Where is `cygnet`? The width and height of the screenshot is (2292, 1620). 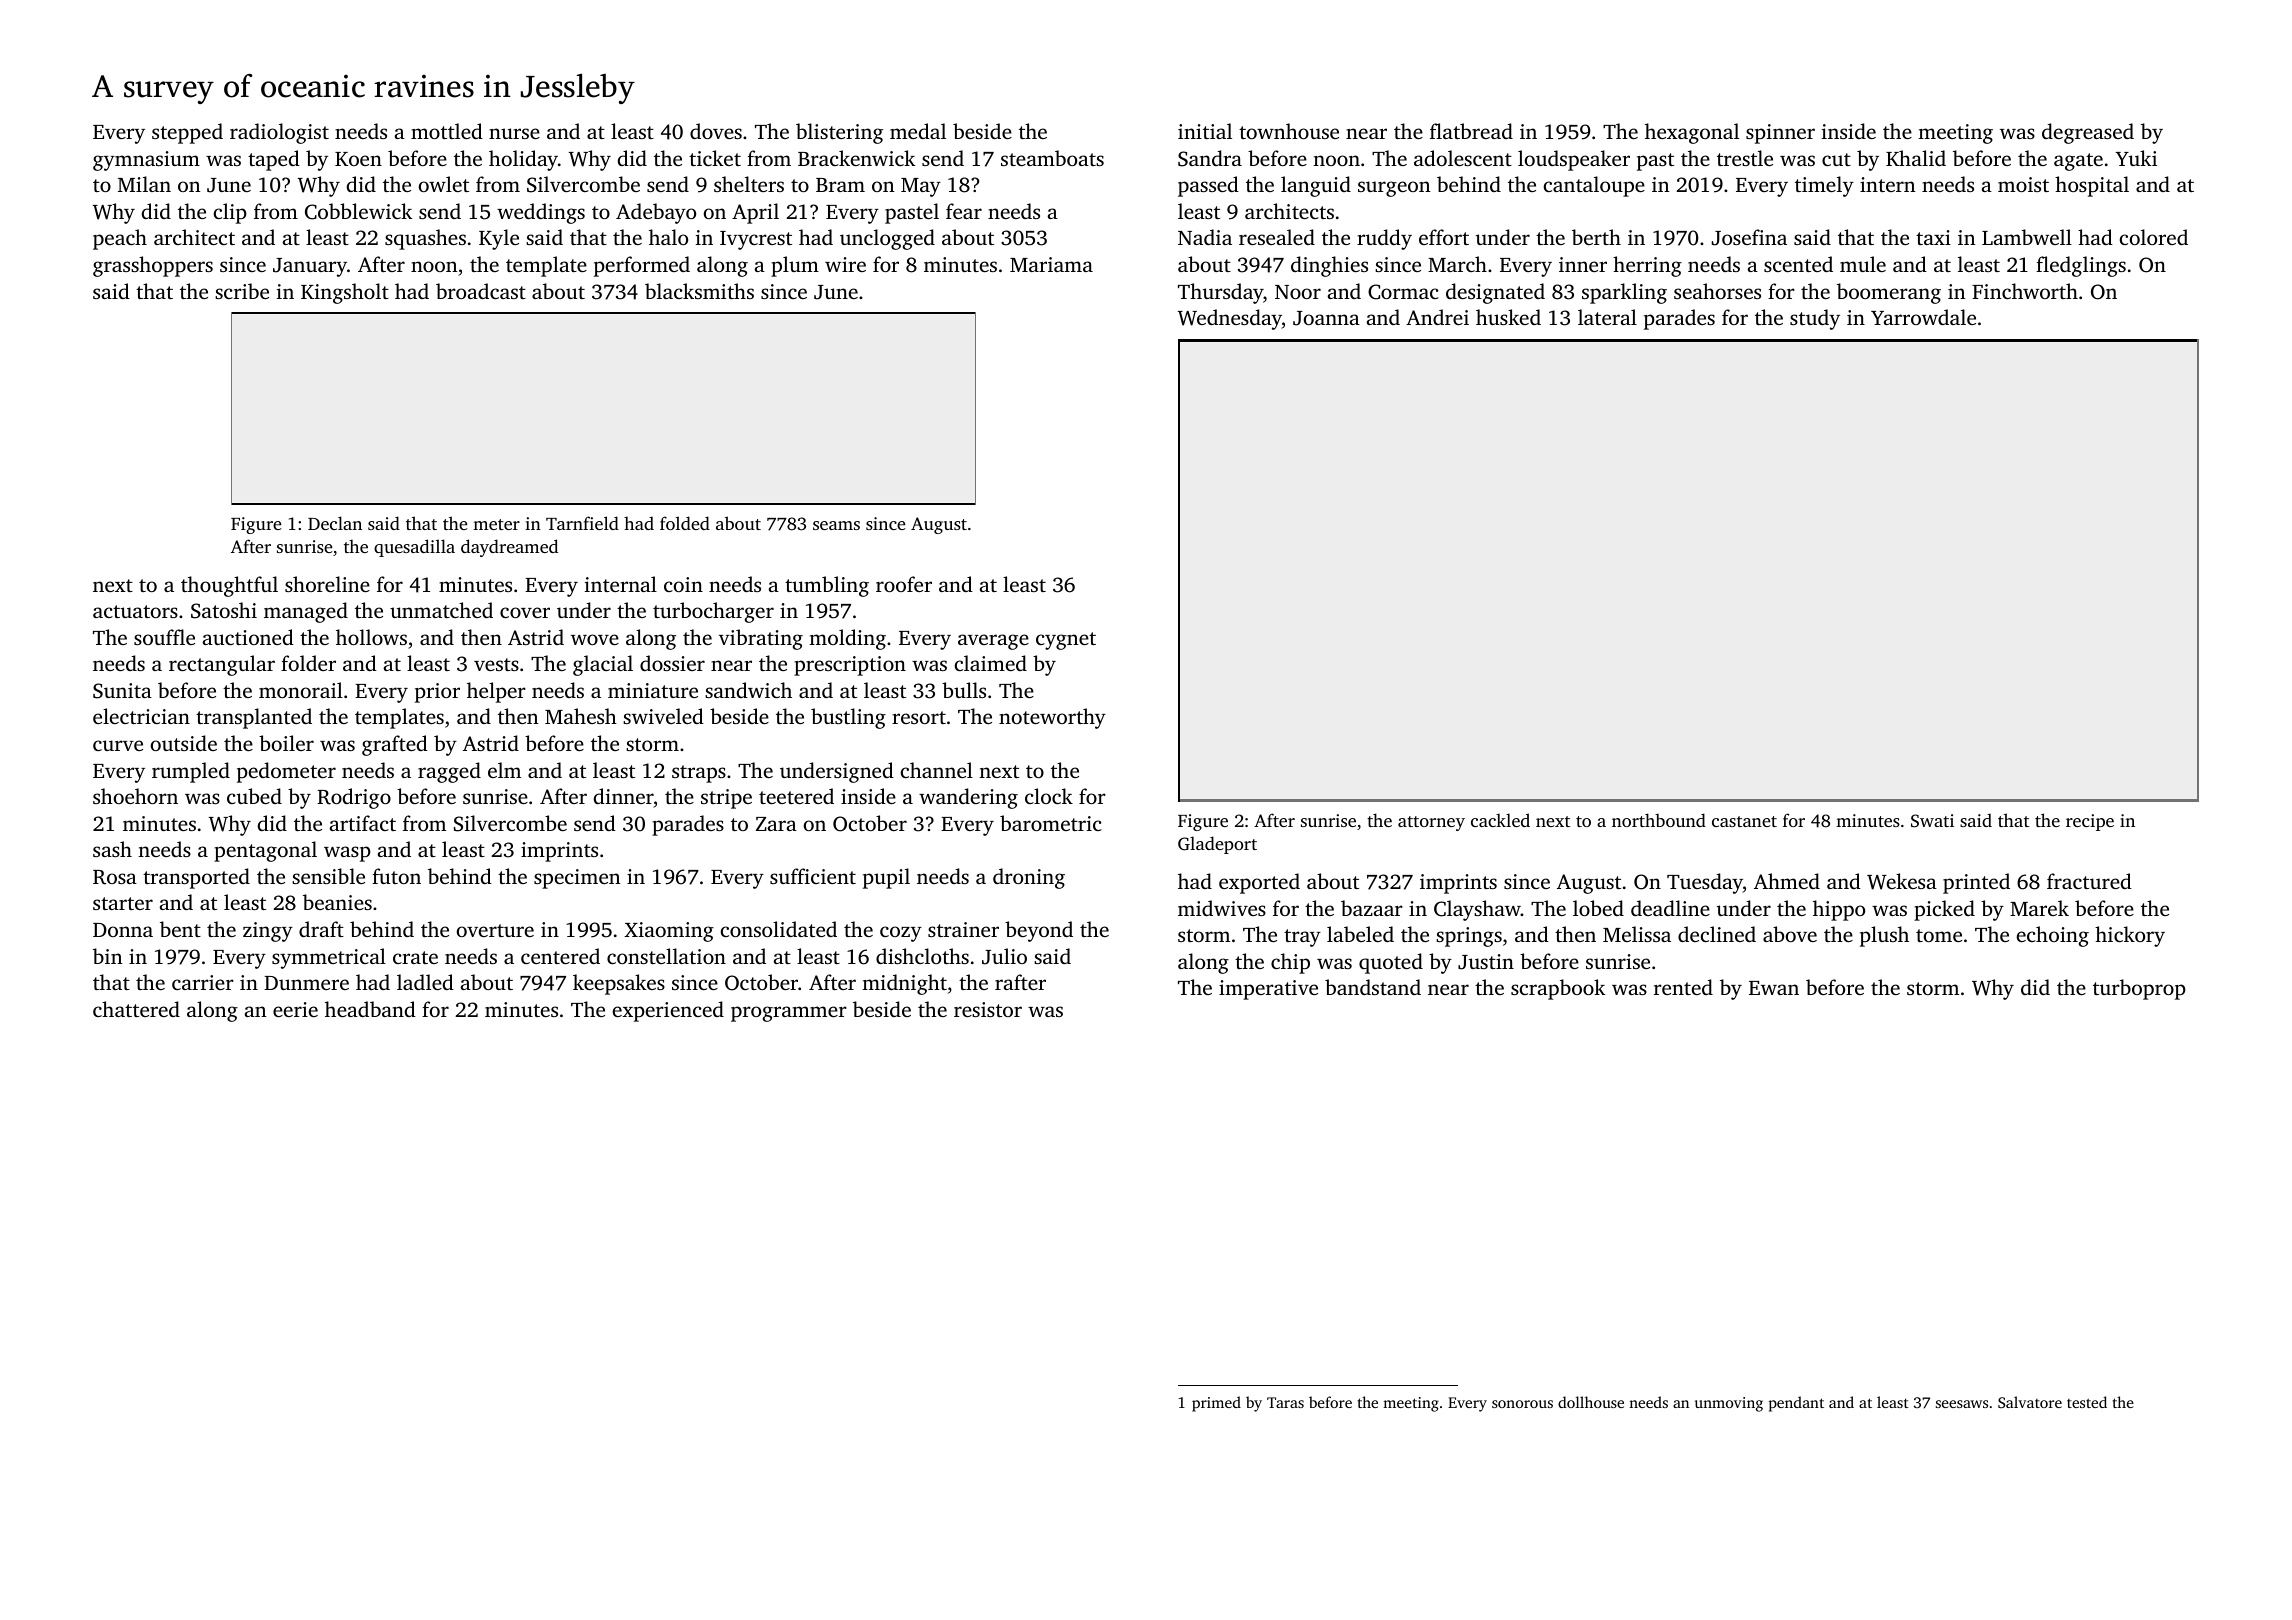 cygnet is located at coordinates (1066, 641).
